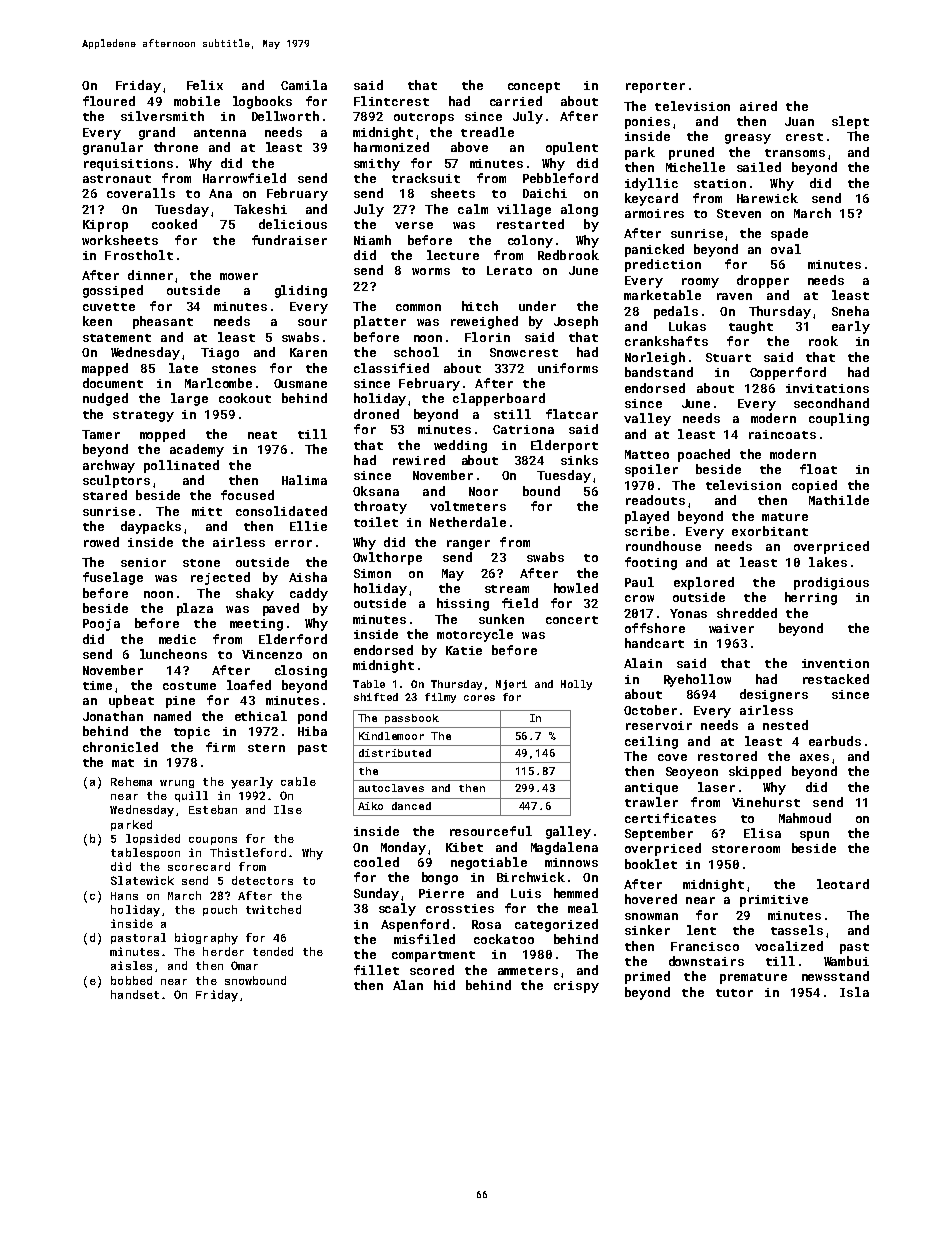  I want to click on cable, so click(298, 781).
